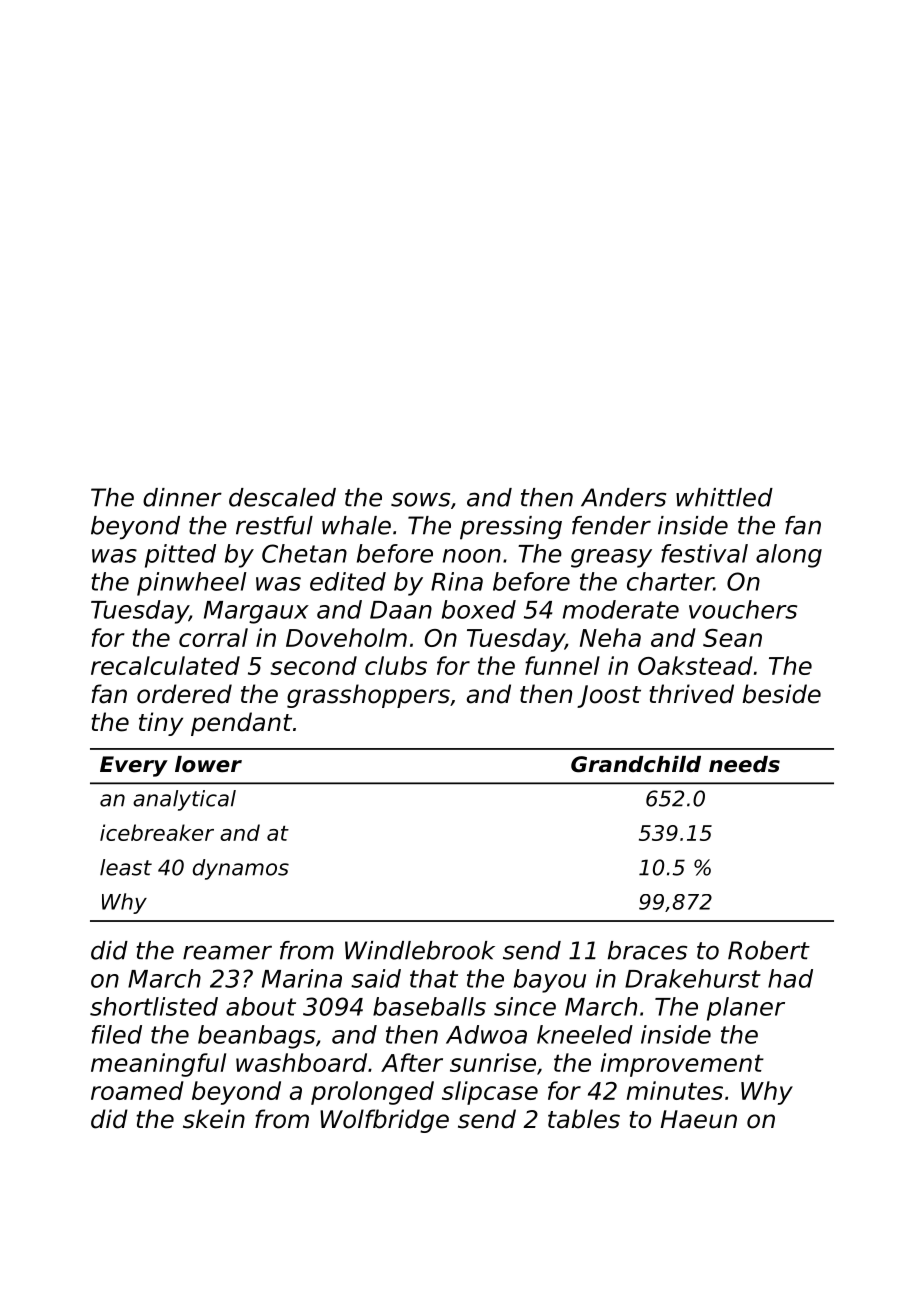 The image size is (924, 1311). Describe the element at coordinates (550, 981) in the image. I see `bayou` at that location.
